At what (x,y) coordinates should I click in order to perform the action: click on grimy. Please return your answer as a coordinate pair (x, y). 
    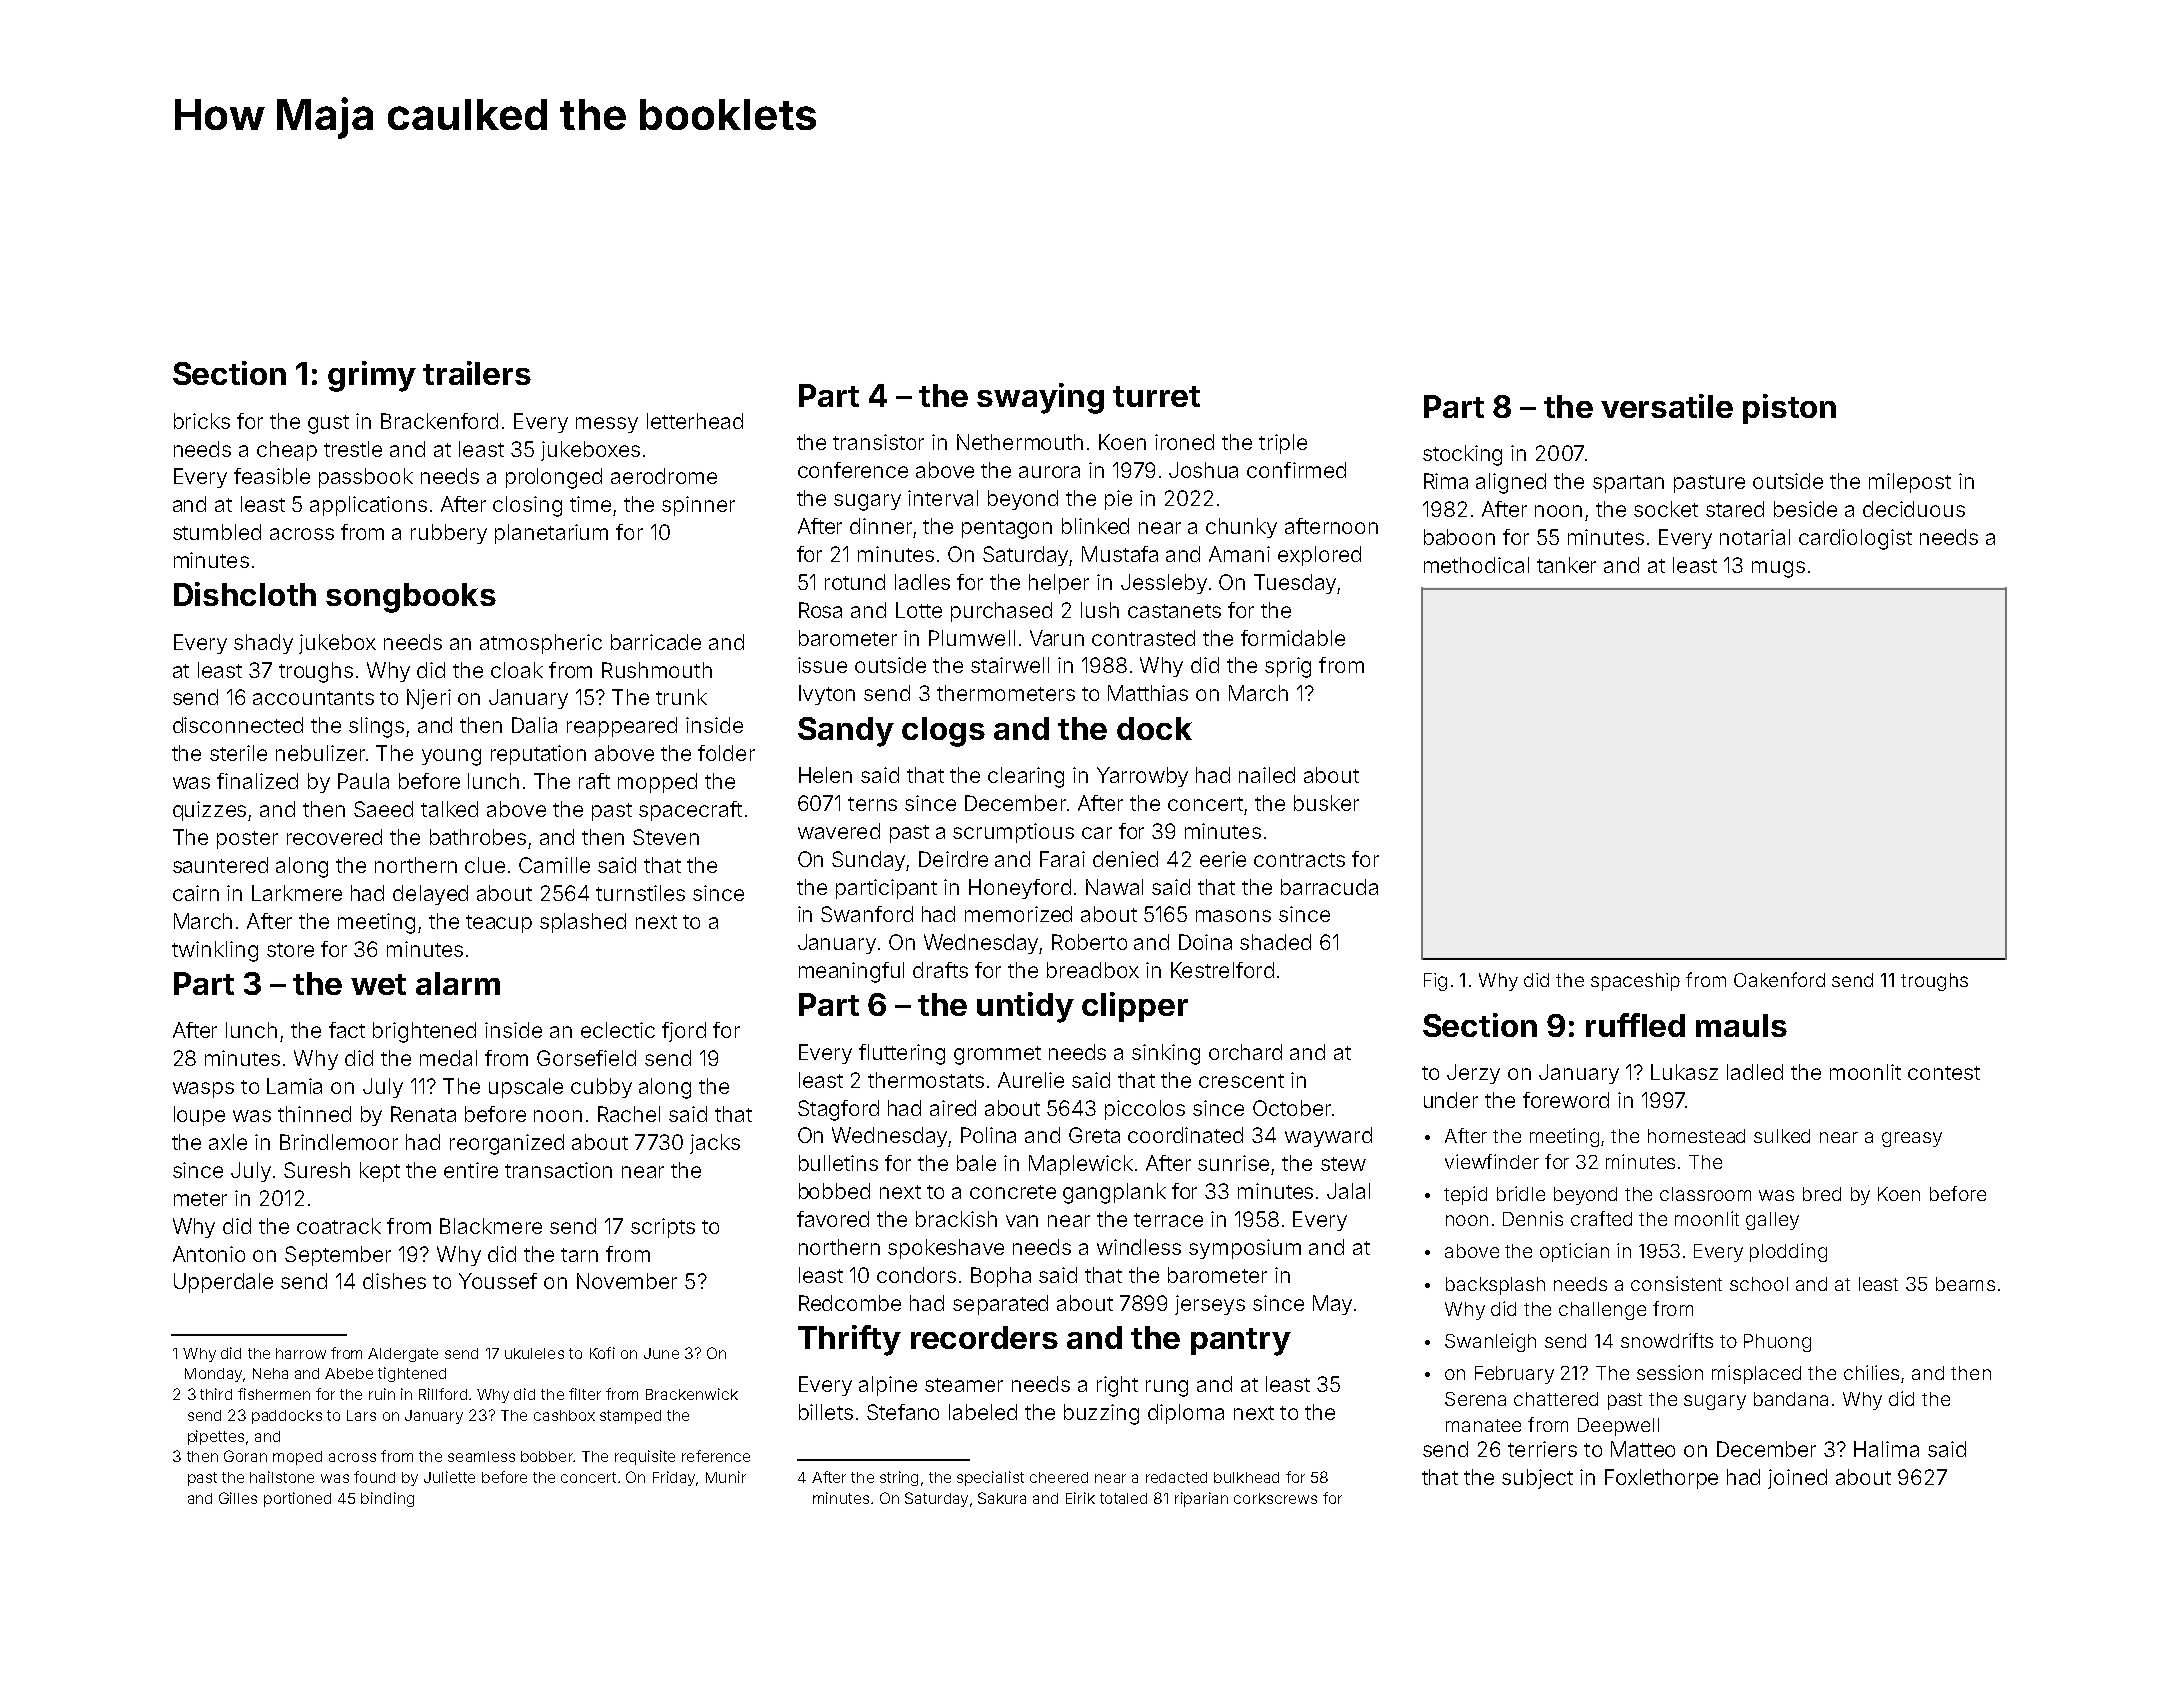
    Looking at the image, I should click on (372, 376).
